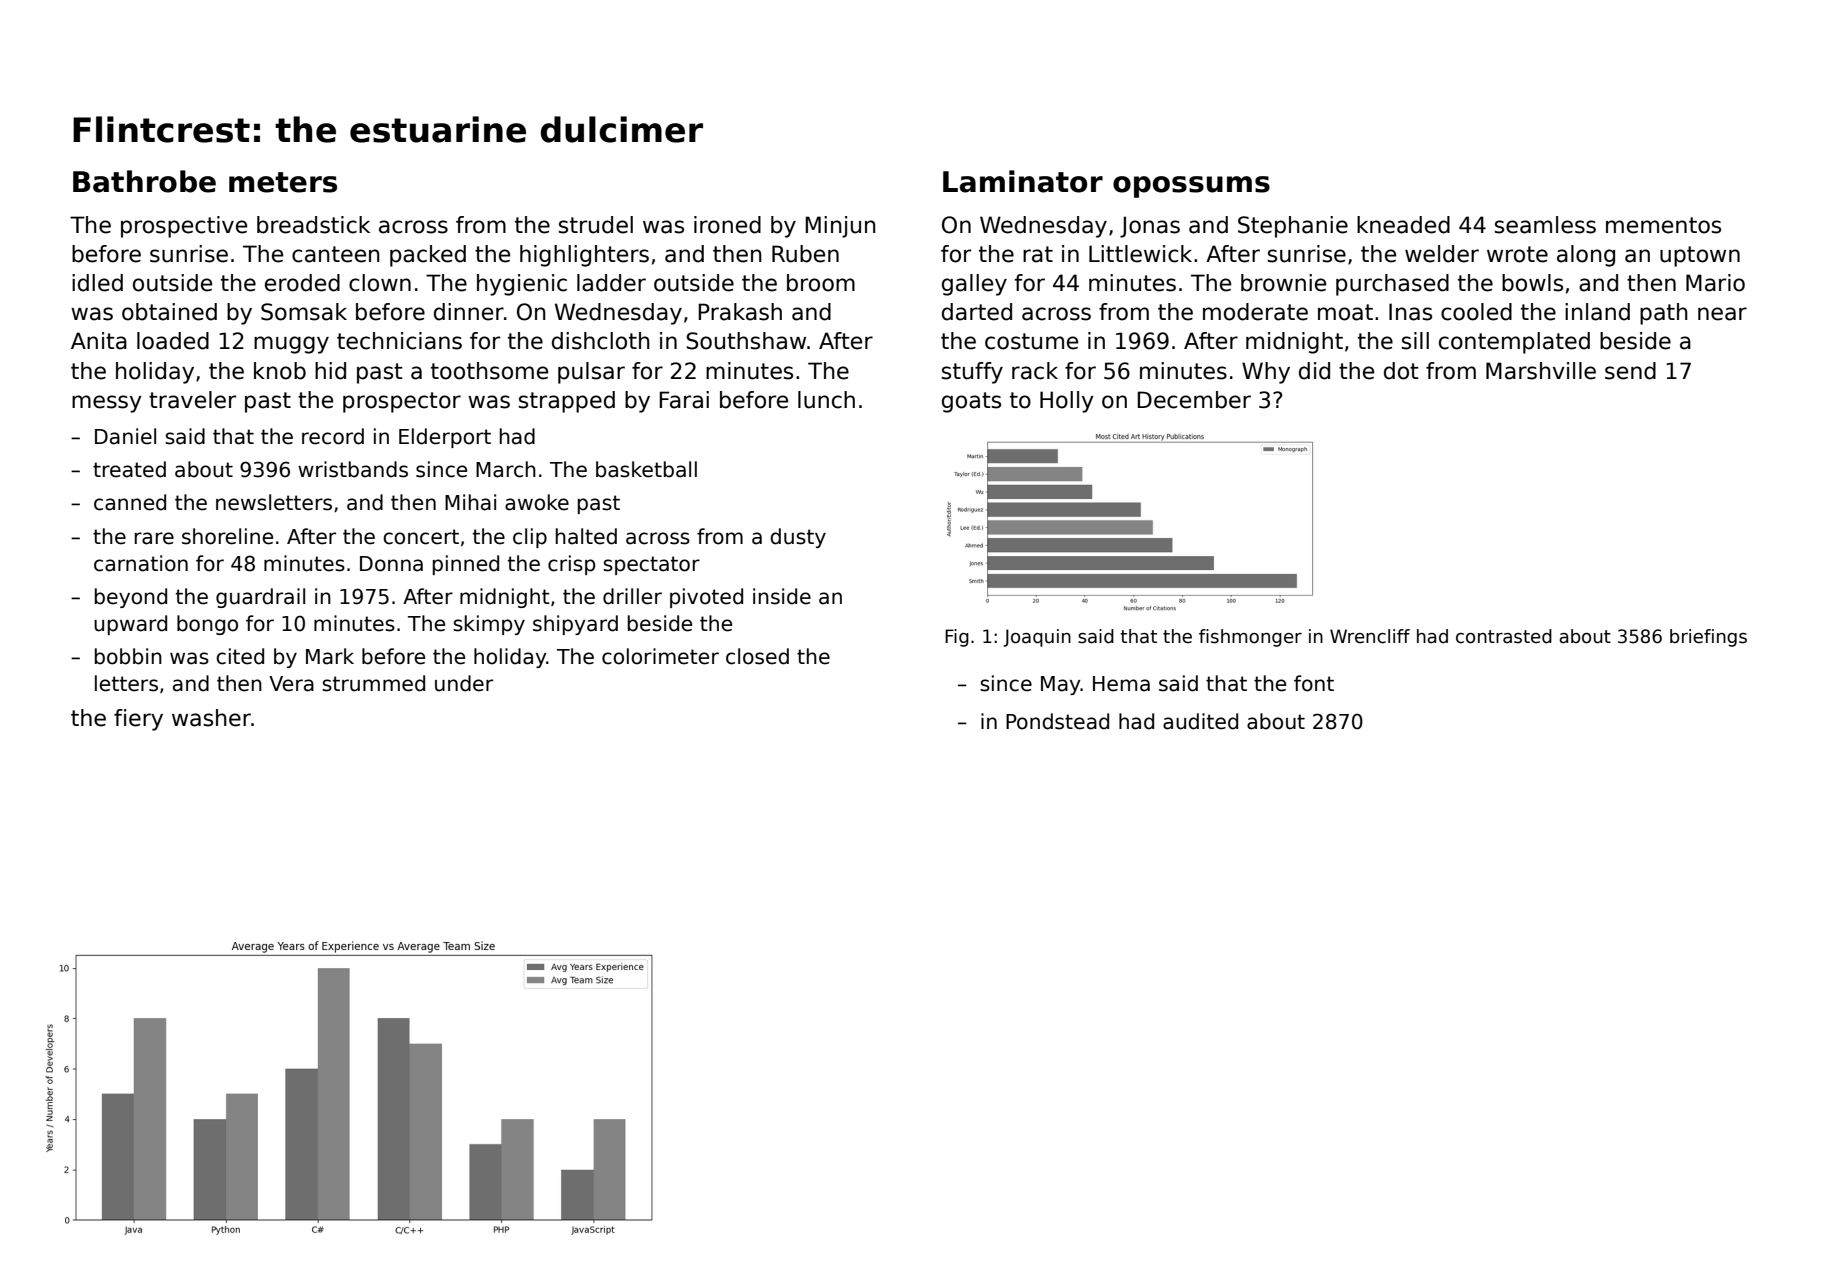  Describe the element at coordinates (97, 283) in the document. I see `idled` at that location.
